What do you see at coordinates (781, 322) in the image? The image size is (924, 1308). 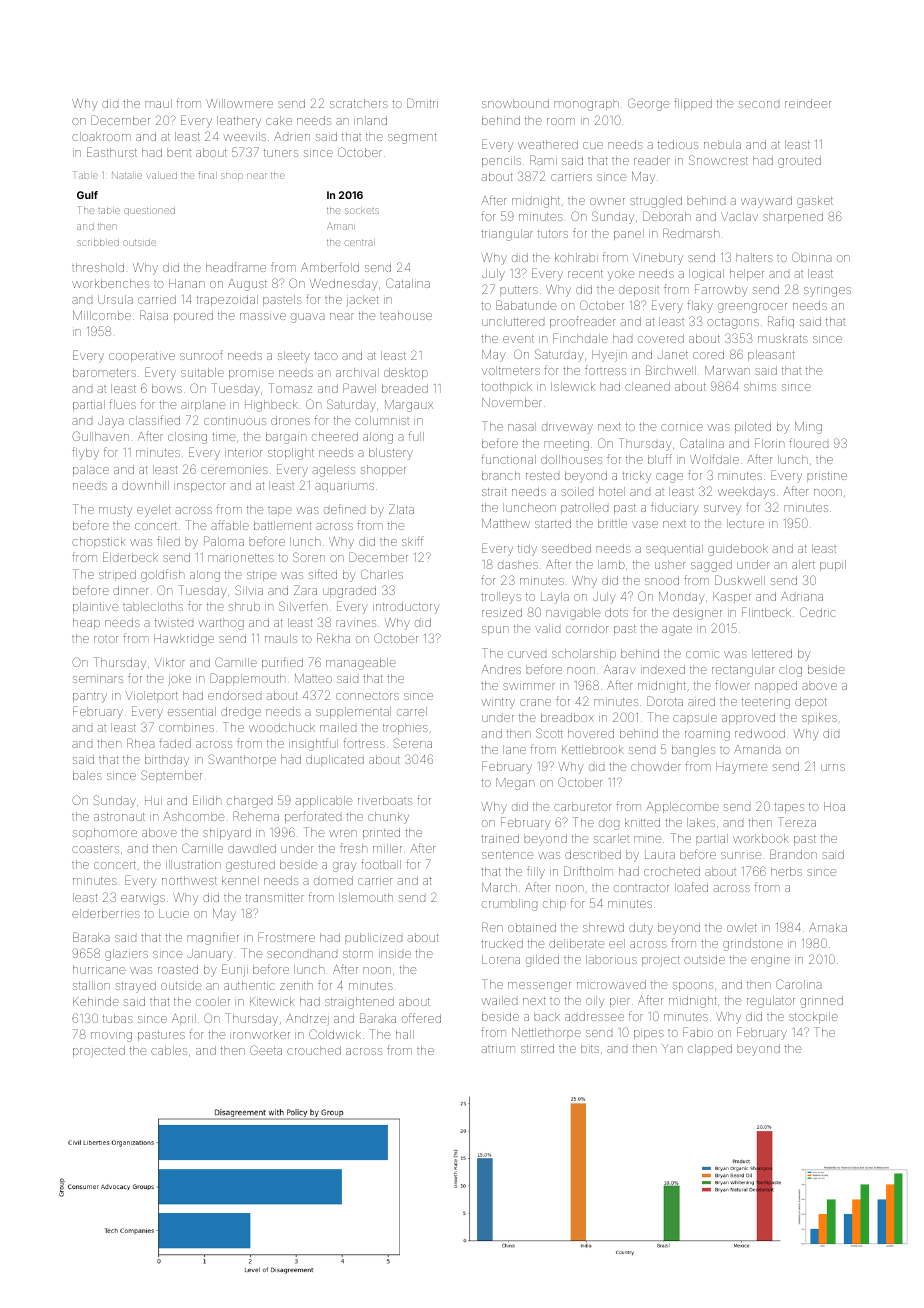 I see `Rafiq` at bounding box center [781, 322].
